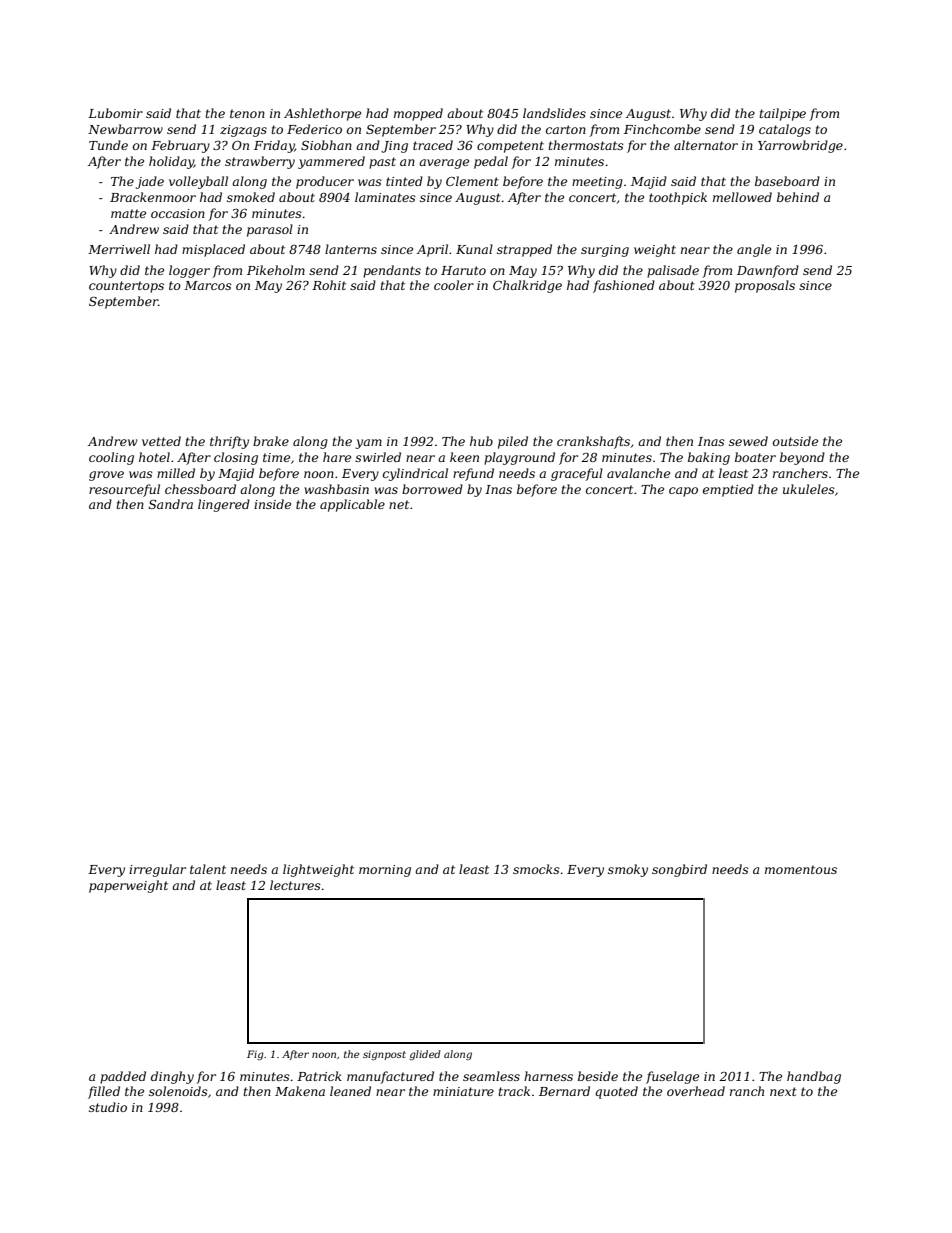  Describe the element at coordinates (390, 1077) in the screenshot. I see `manufactured` at that location.
